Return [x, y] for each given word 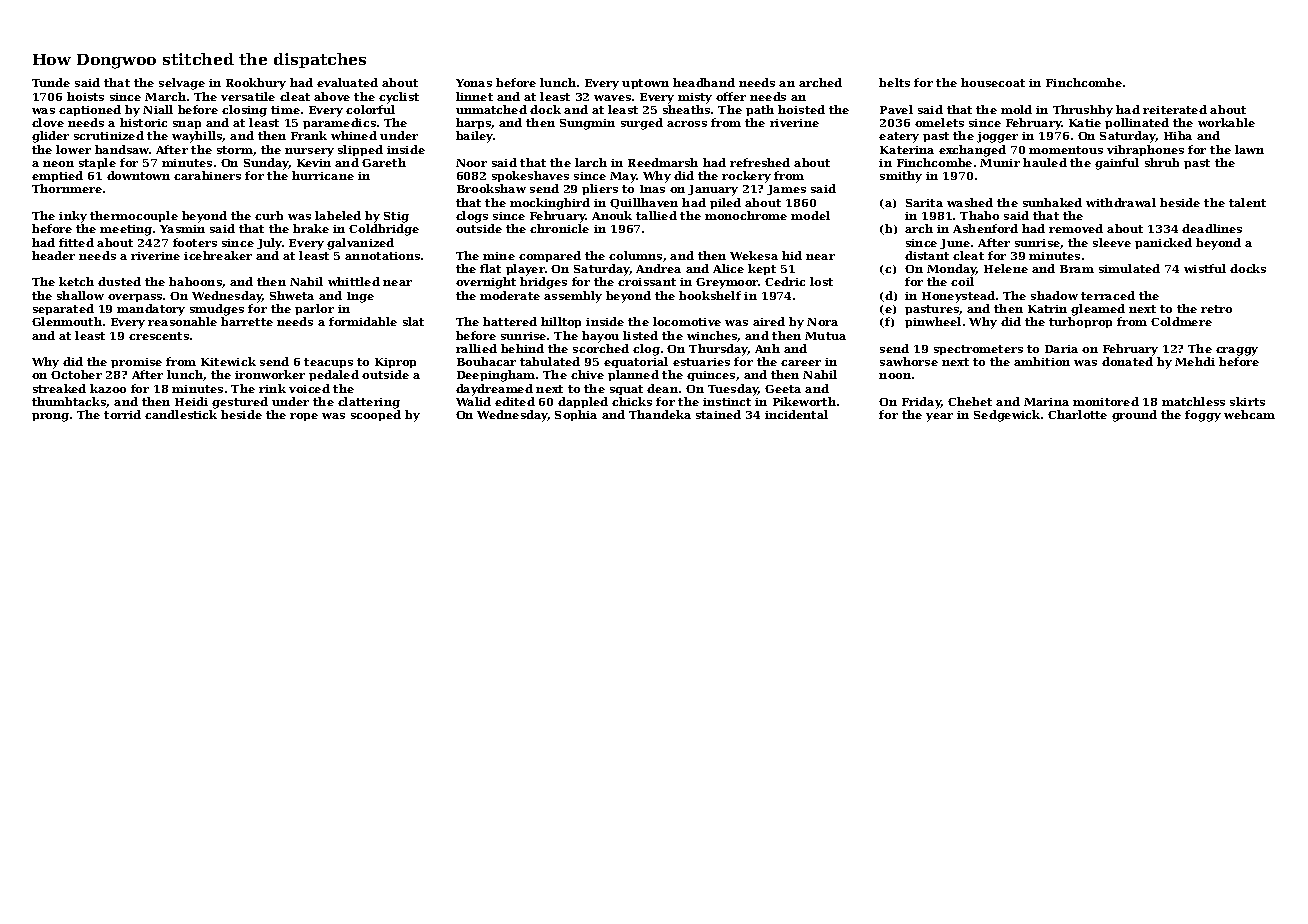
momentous [1066, 150]
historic [143, 122]
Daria [1061, 349]
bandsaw [122, 149]
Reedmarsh [663, 162]
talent [1247, 202]
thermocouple [134, 216]
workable [1226, 122]
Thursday [718, 350]
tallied [656, 215]
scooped [376, 415]
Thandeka [660, 414]
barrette [247, 321]
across [687, 124]
